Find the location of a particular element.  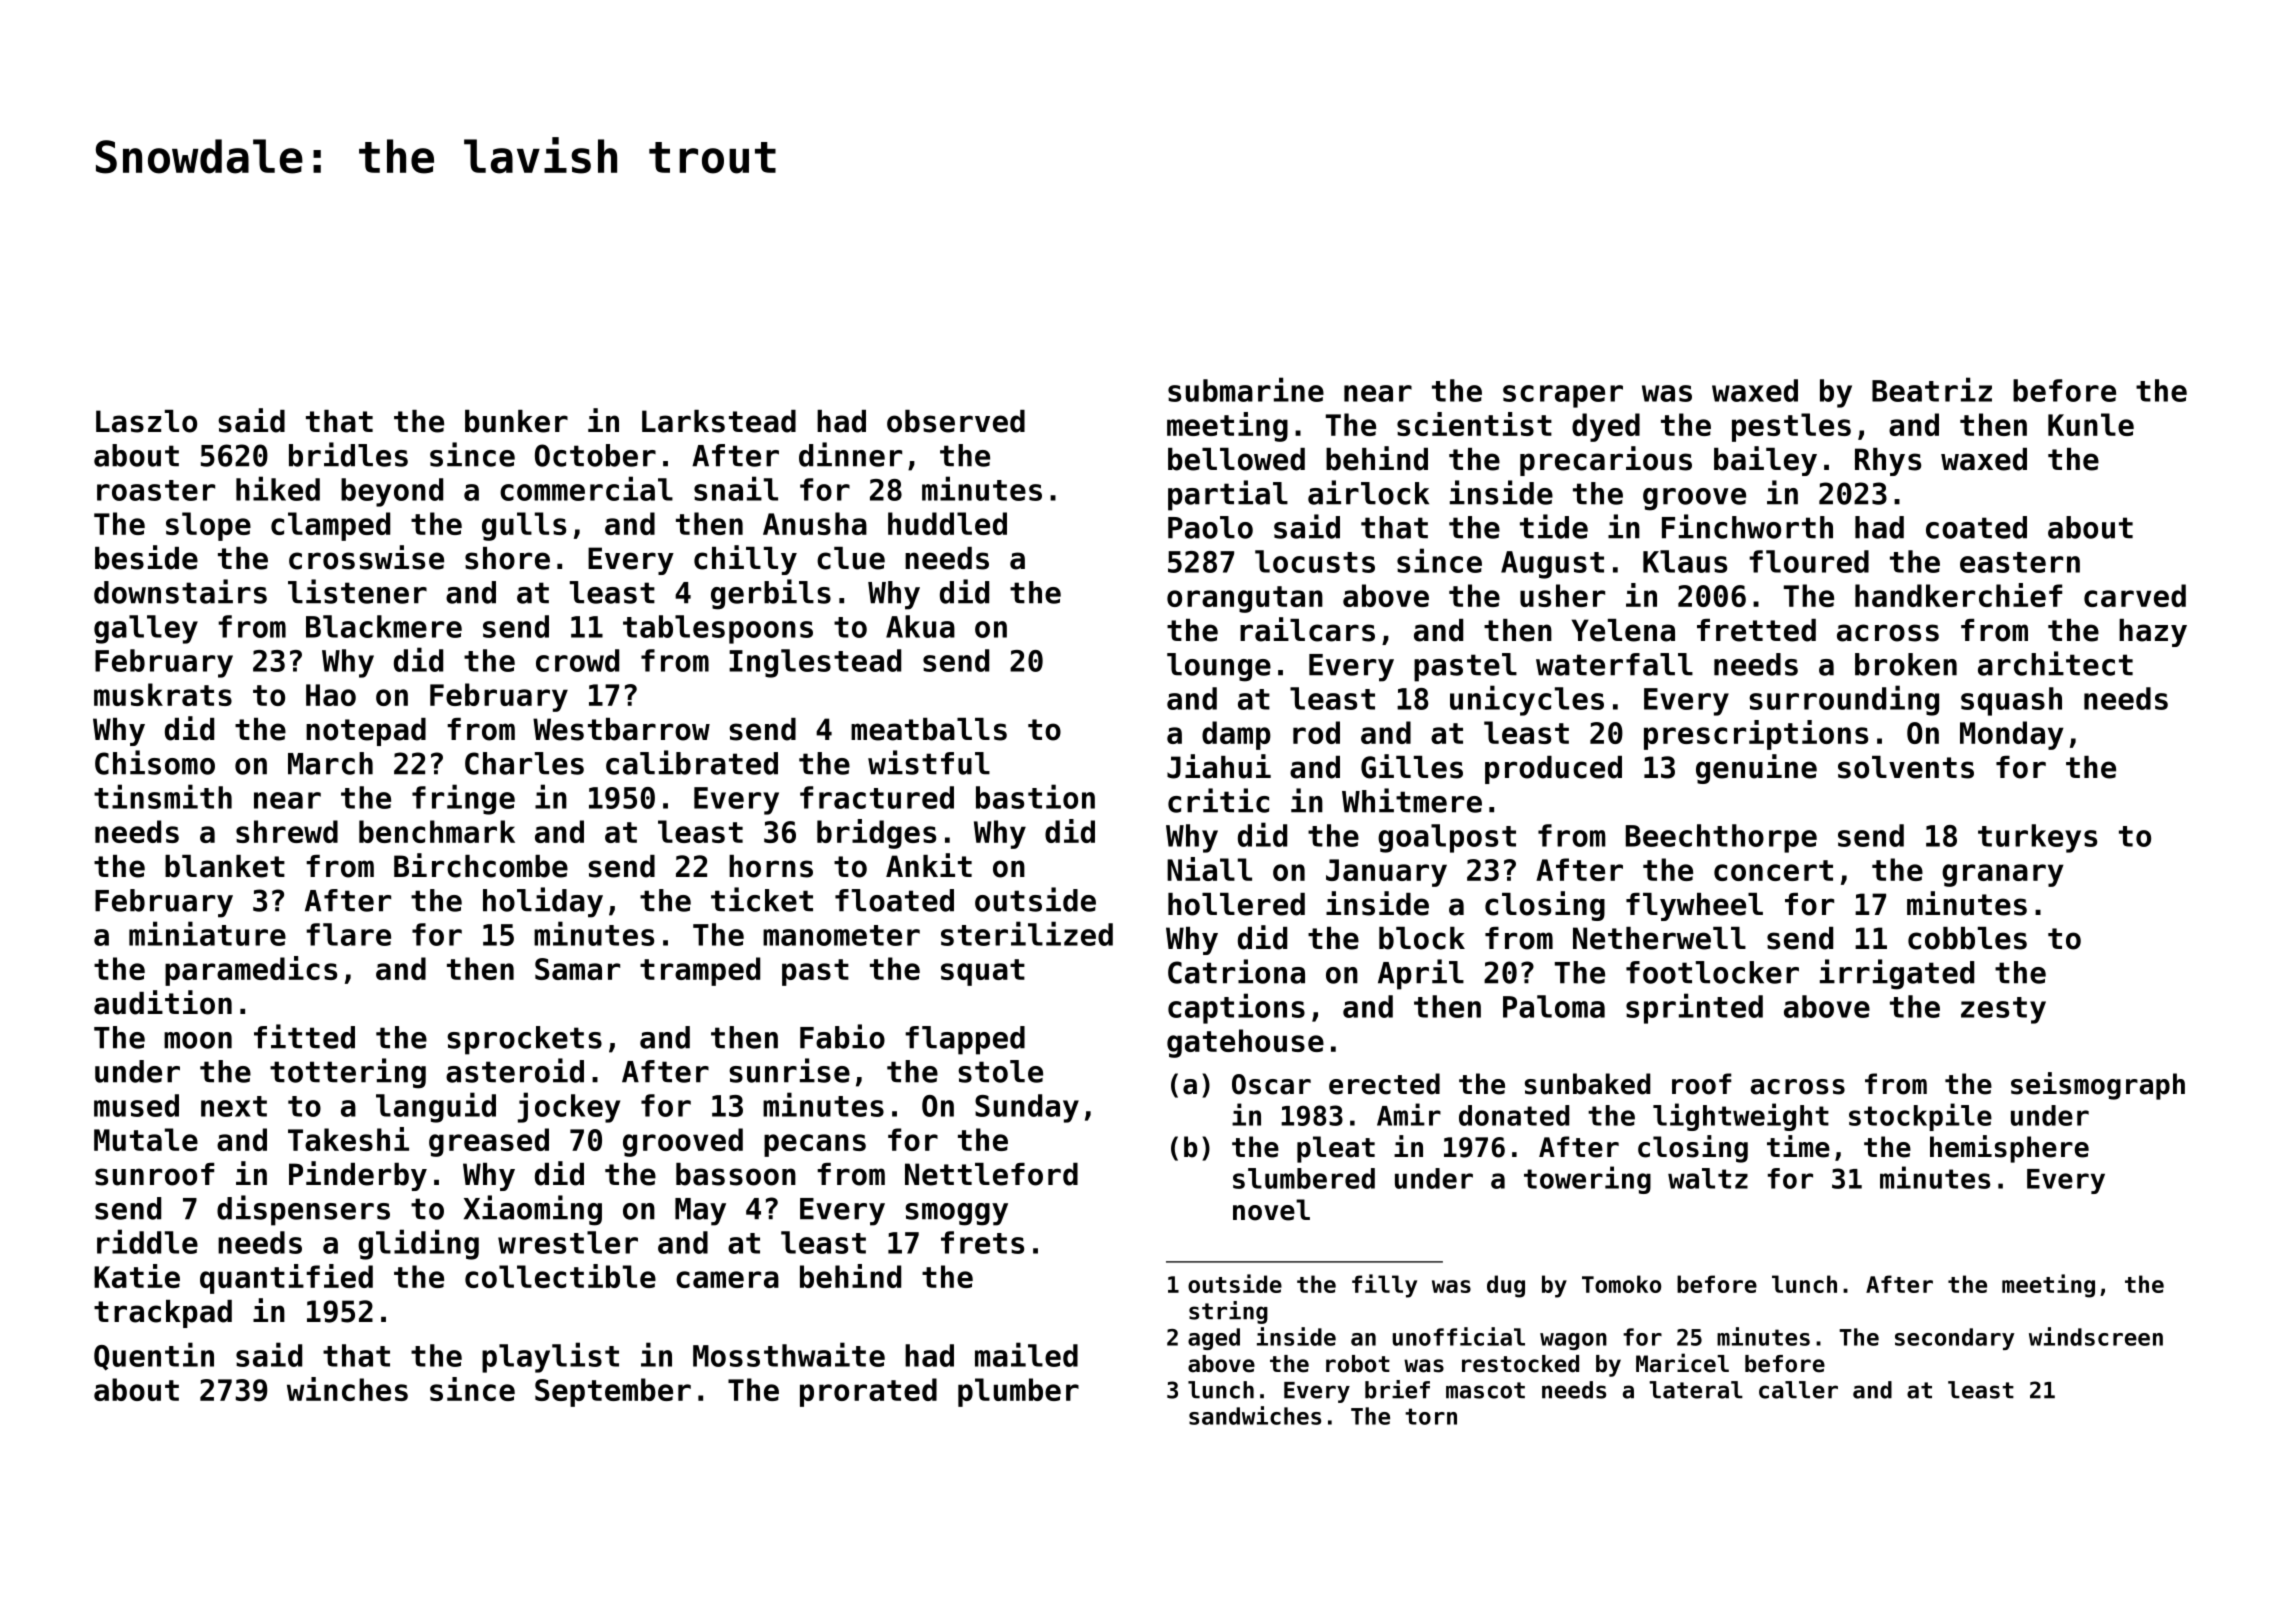

playlist is located at coordinates (550, 1357).
